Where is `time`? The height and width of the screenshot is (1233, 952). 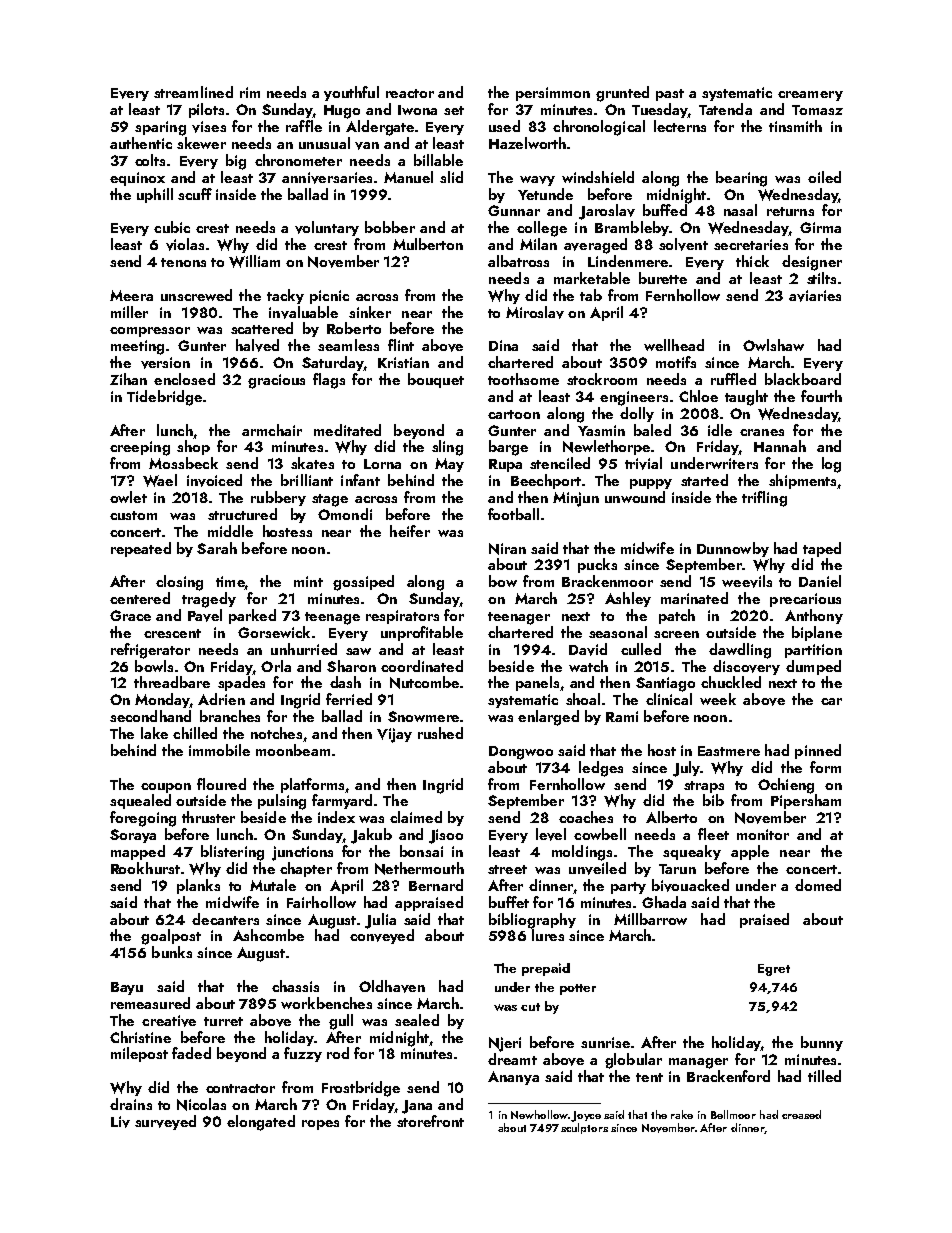
time is located at coordinates (230, 583).
